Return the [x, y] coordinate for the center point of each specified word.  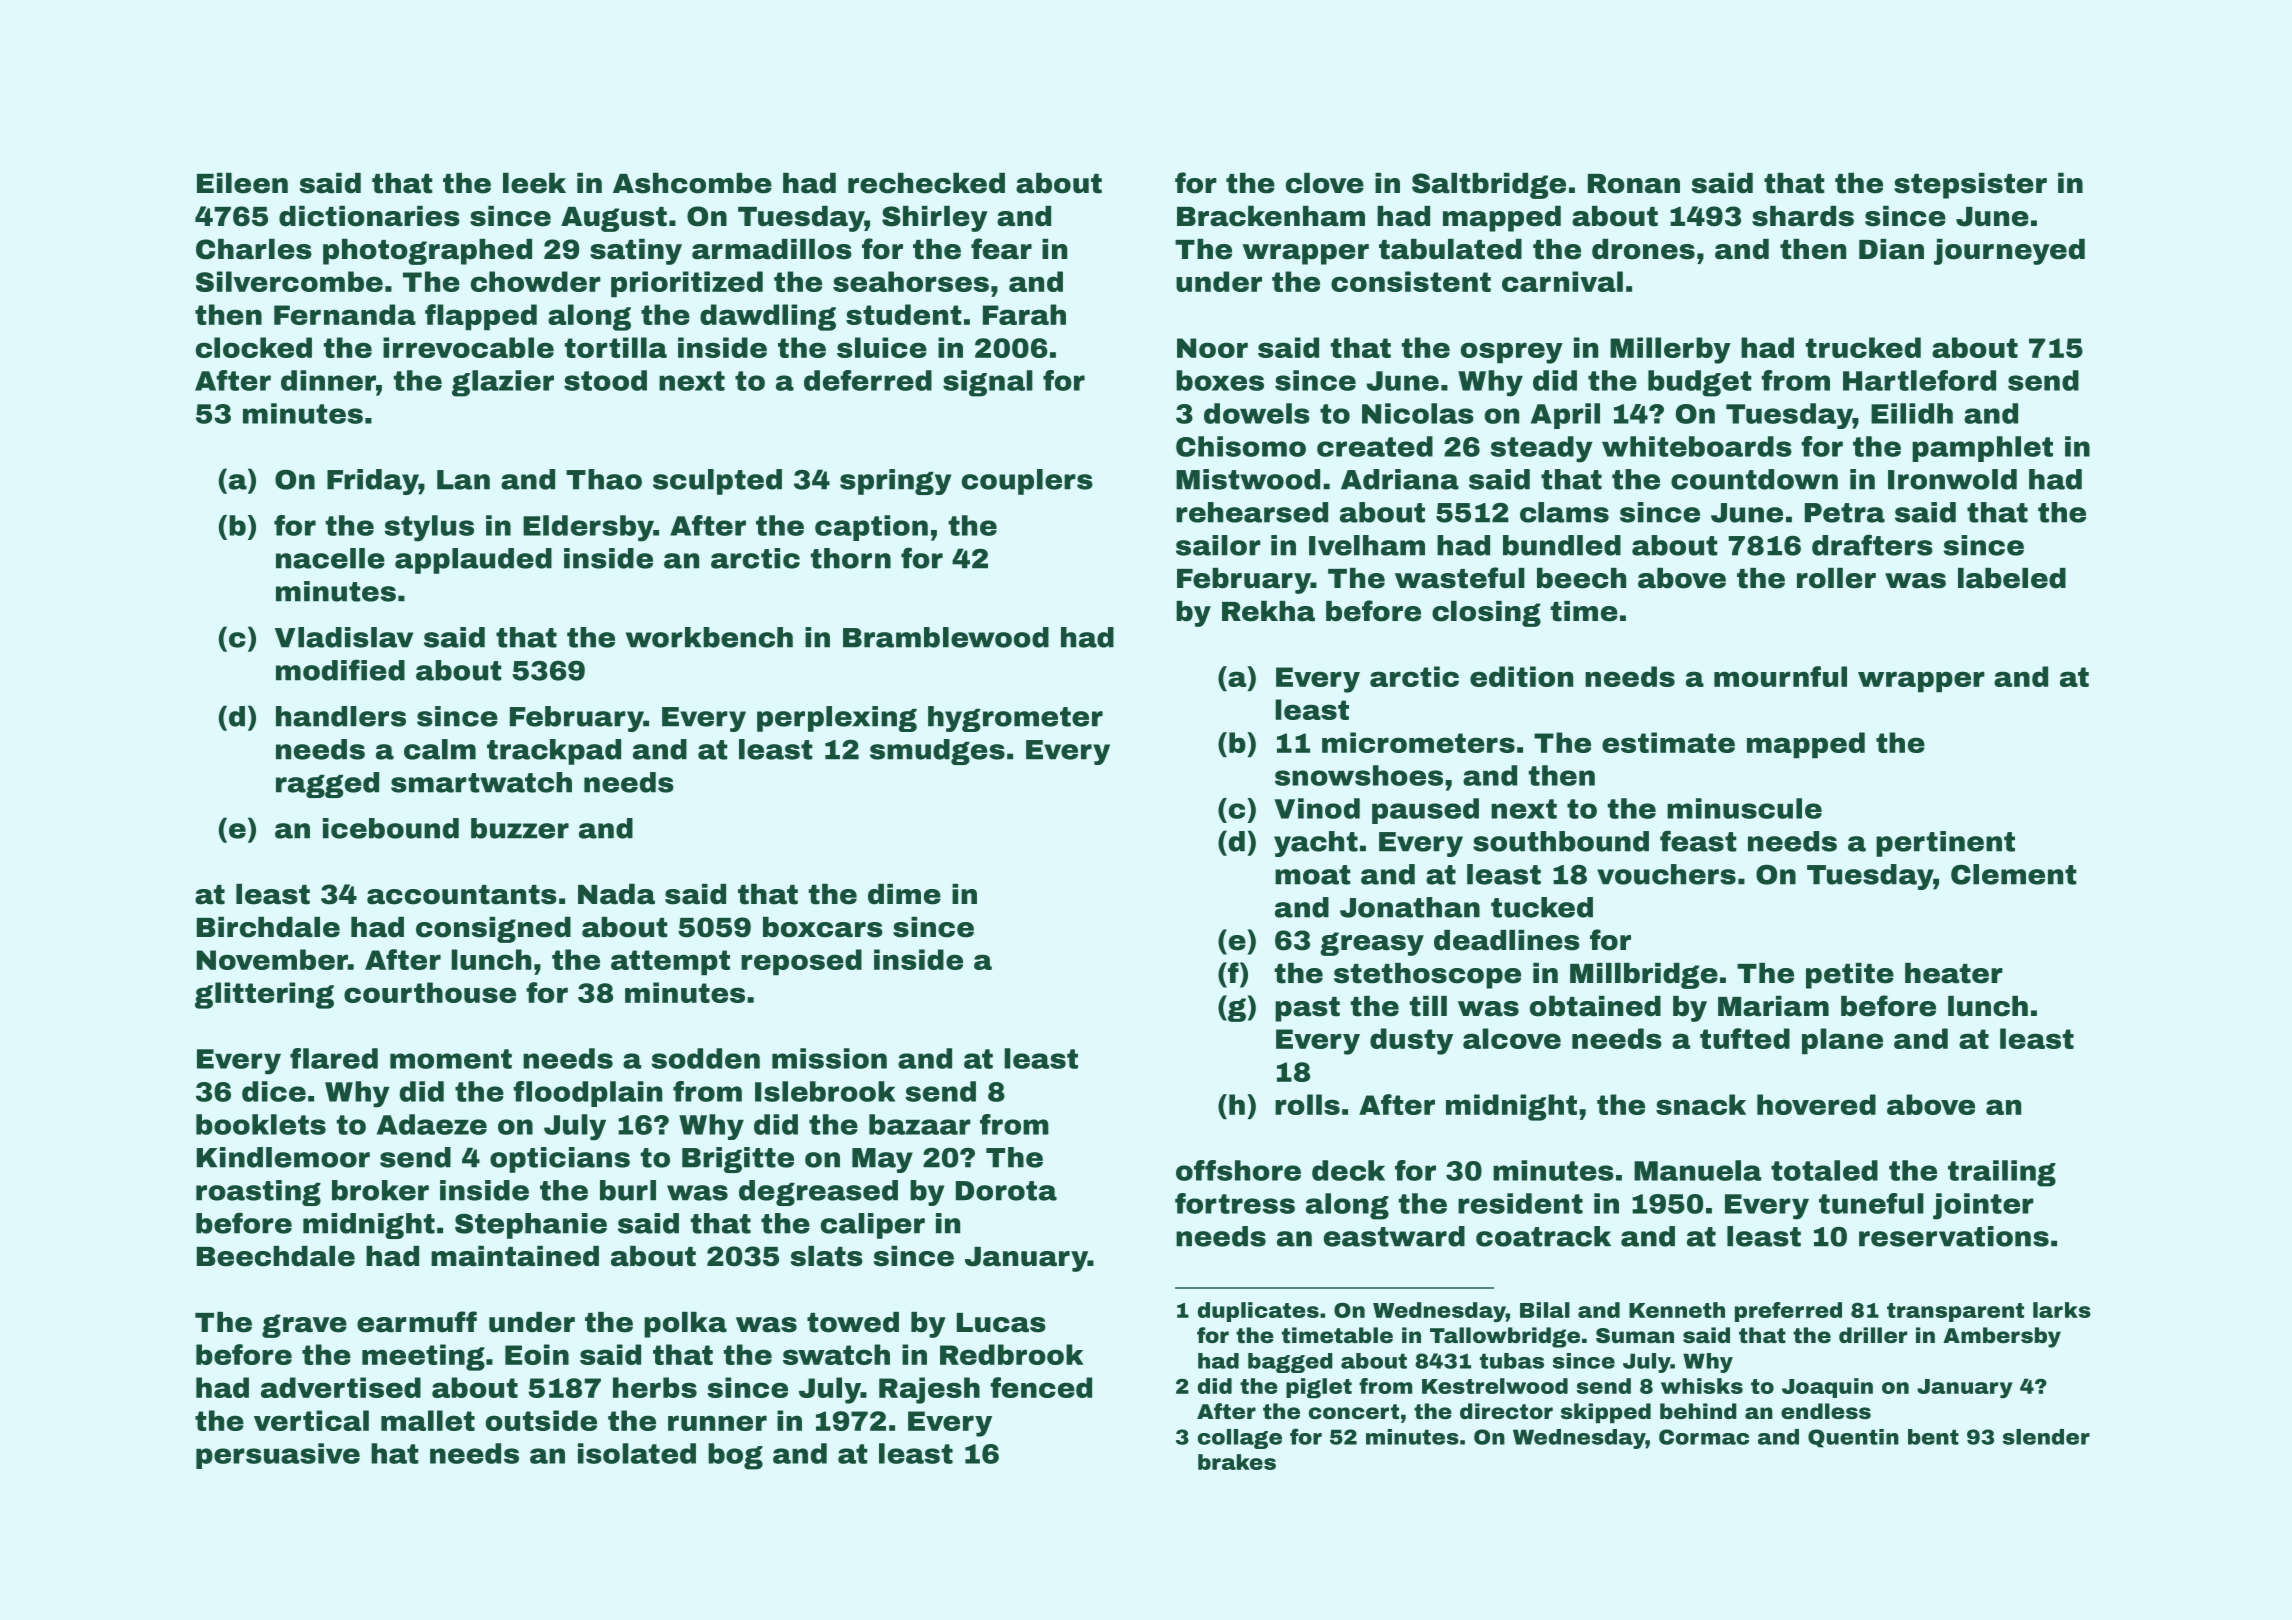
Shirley [935, 219]
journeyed [2009, 252]
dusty [1411, 1041]
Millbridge [1644, 976]
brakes [1237, 1462]
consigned [493, 930]
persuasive [278, 1456]
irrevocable [468, 347]
